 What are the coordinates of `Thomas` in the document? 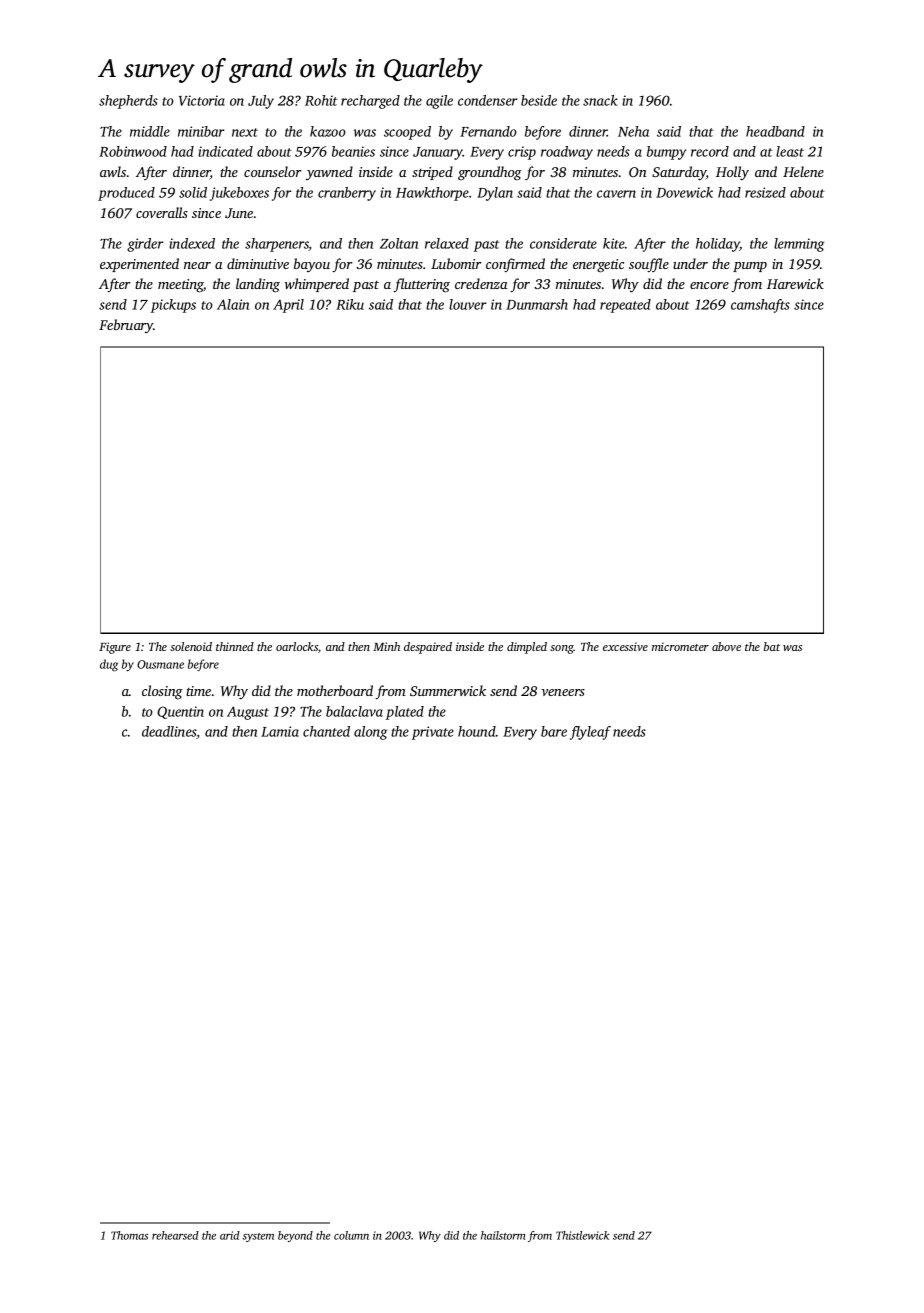 It's located at (129, 1235).
